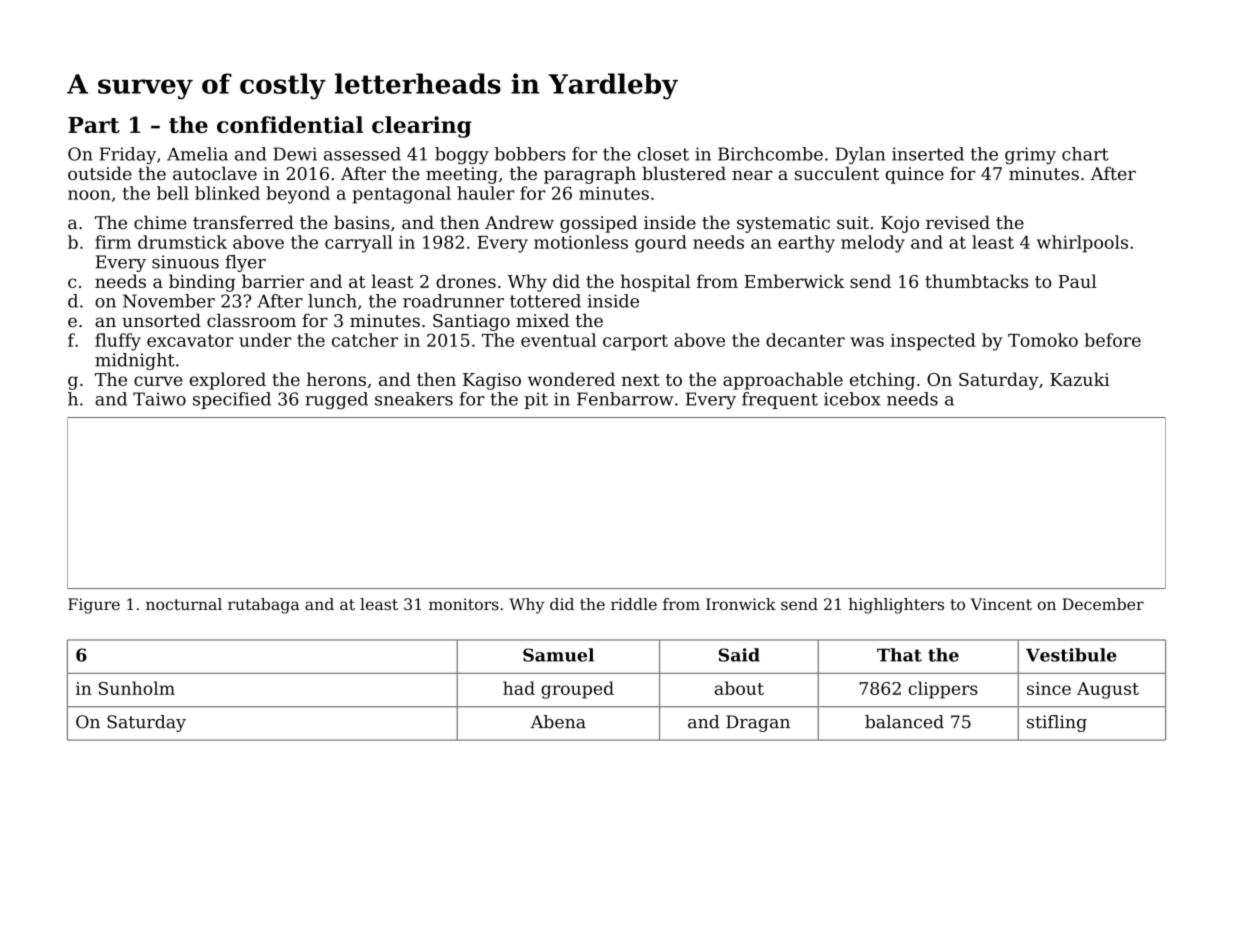  What do you see at coordinates (1085, 154) in the document?
I see `chart` at bounding box center [1085, 154].
